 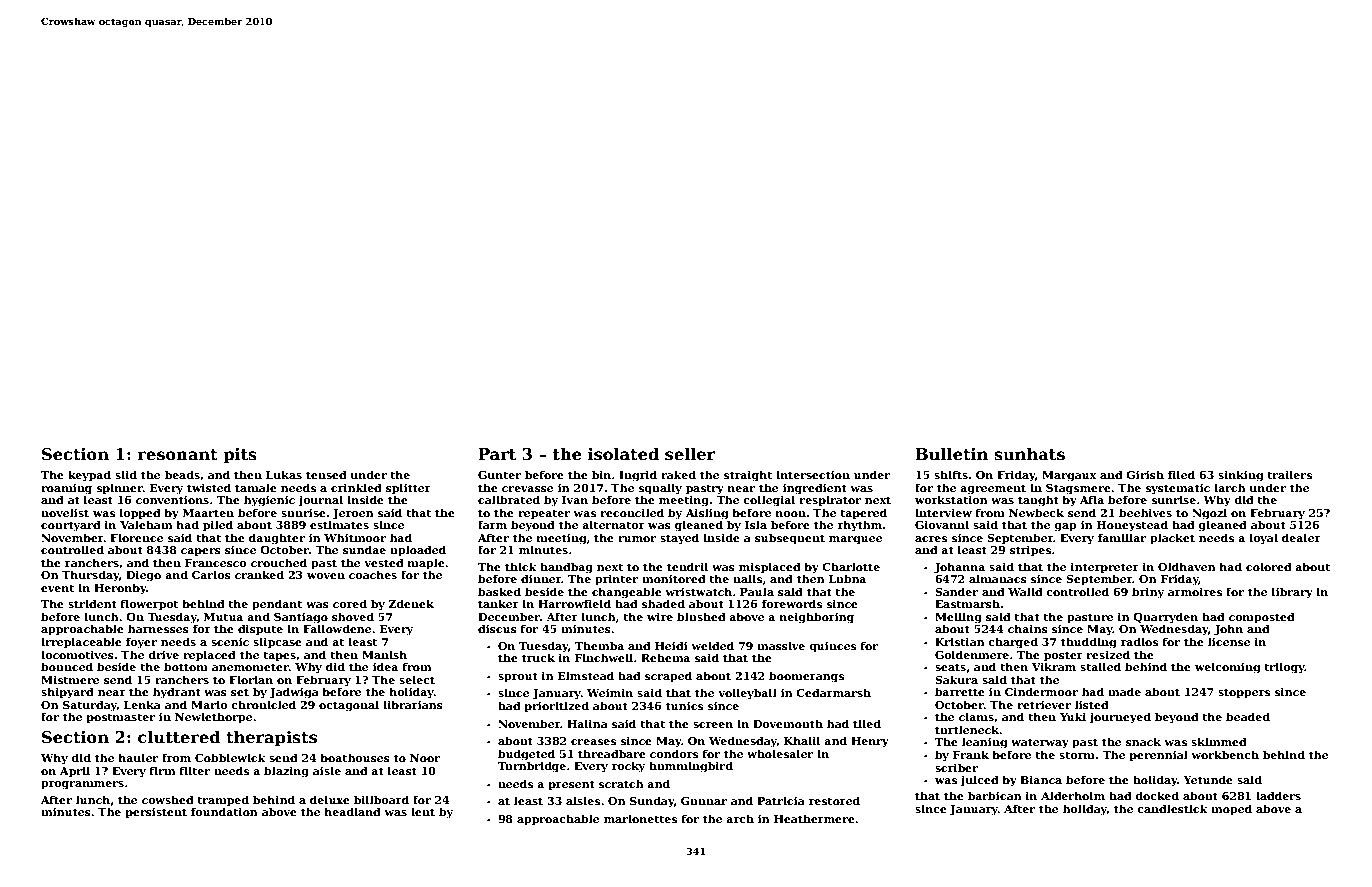 I want to click on Meiling, so click(x=958, y=618).
